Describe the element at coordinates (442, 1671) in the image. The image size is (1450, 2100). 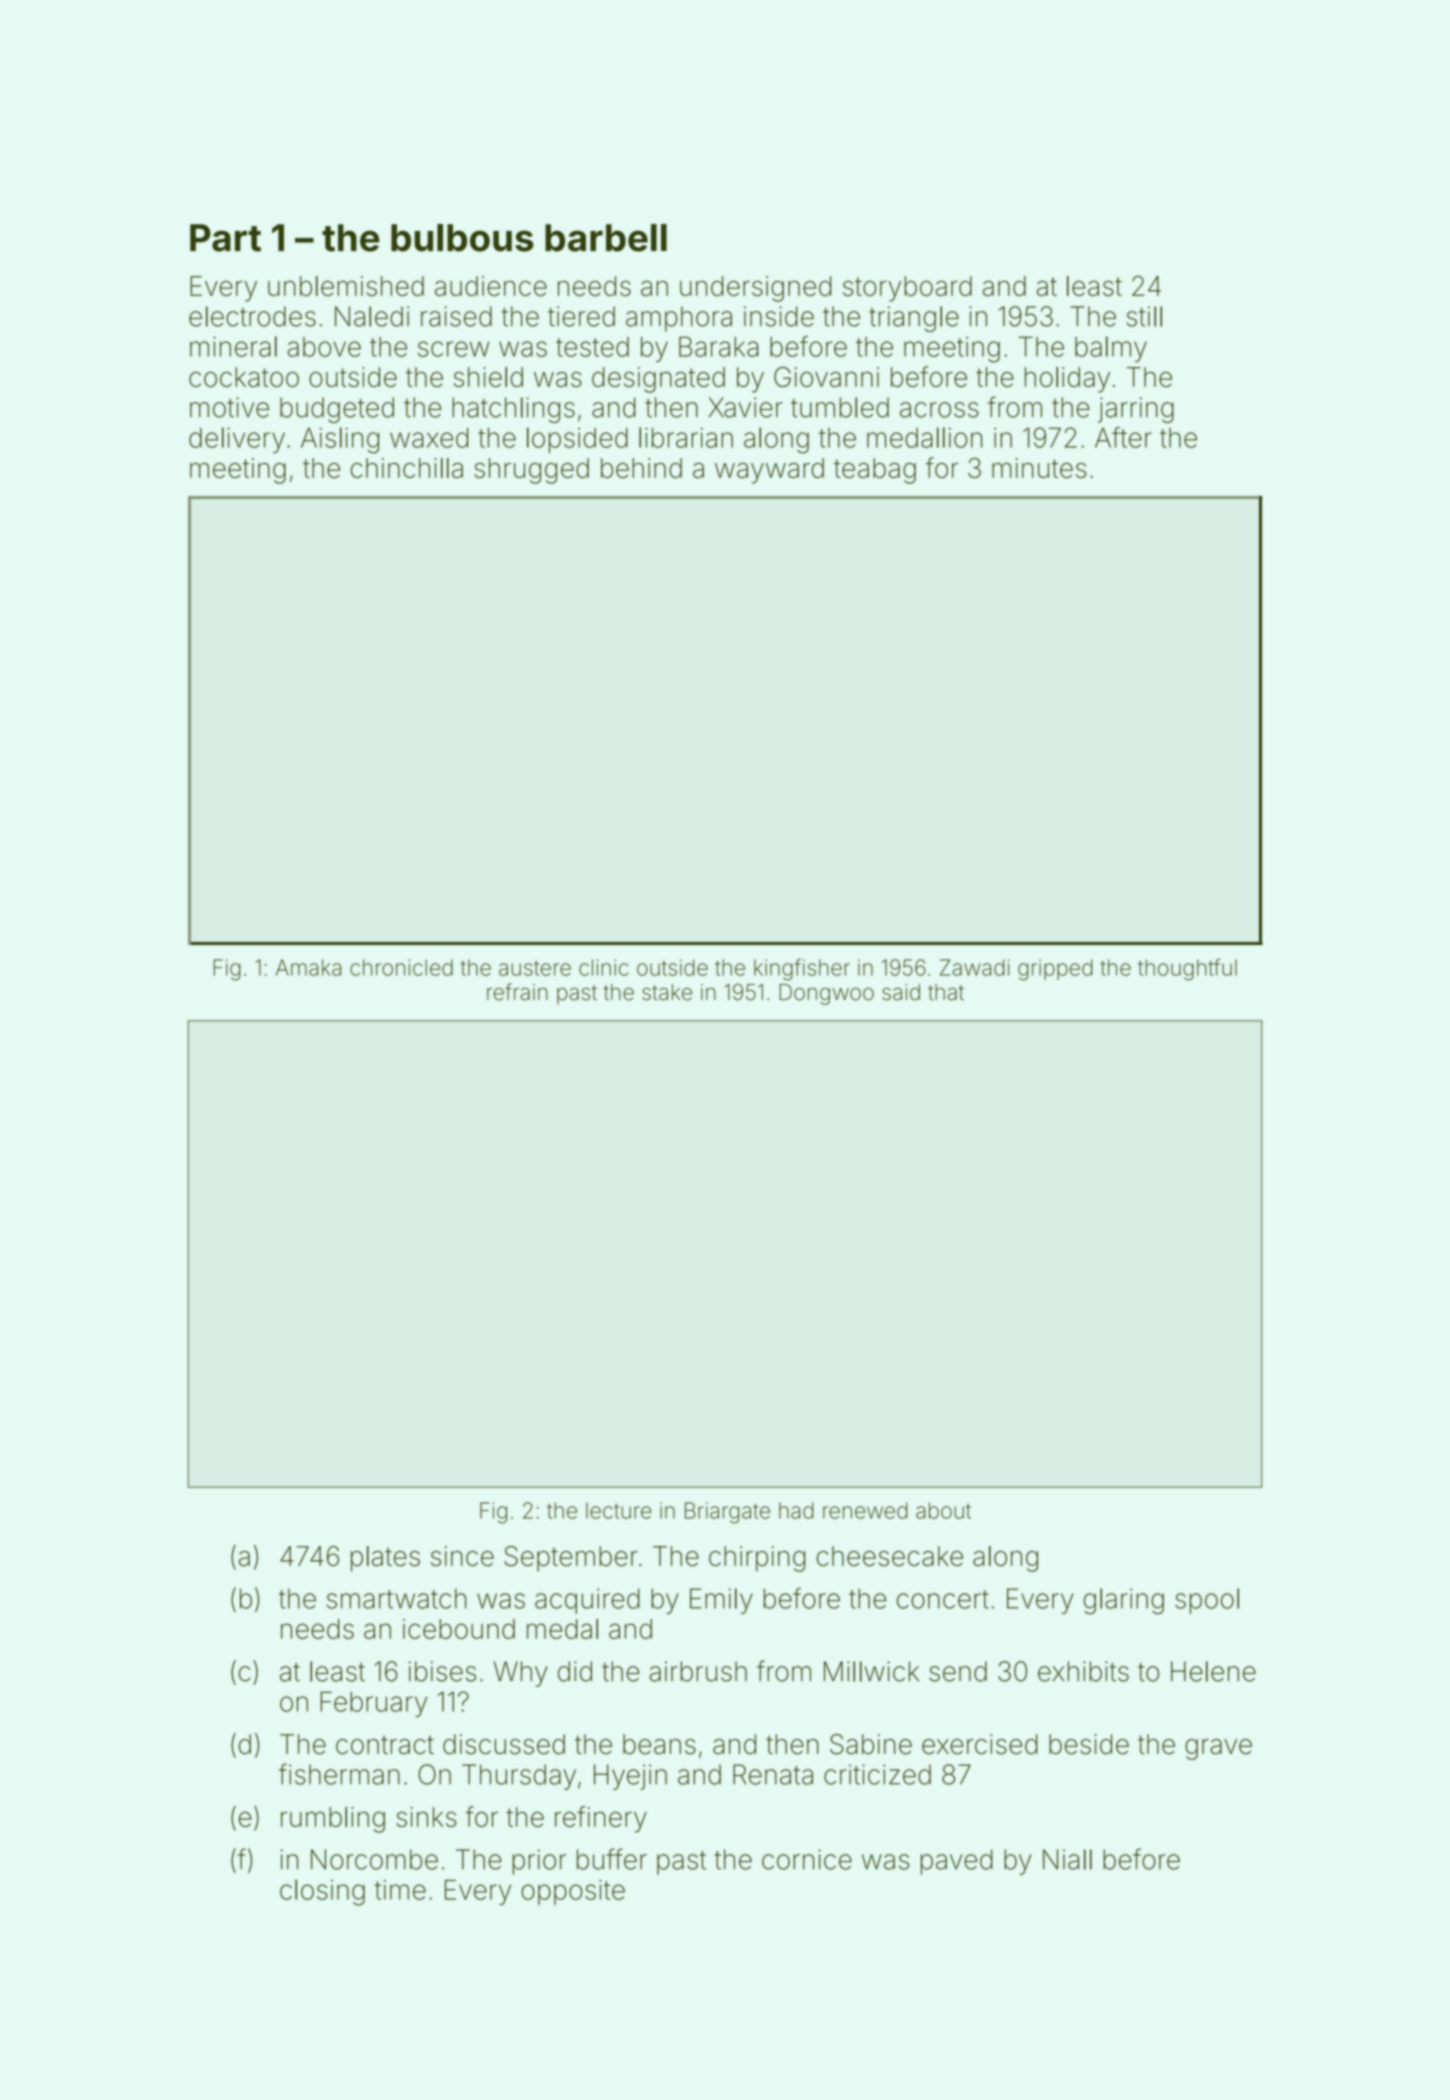
I see `ibises` at that location.
